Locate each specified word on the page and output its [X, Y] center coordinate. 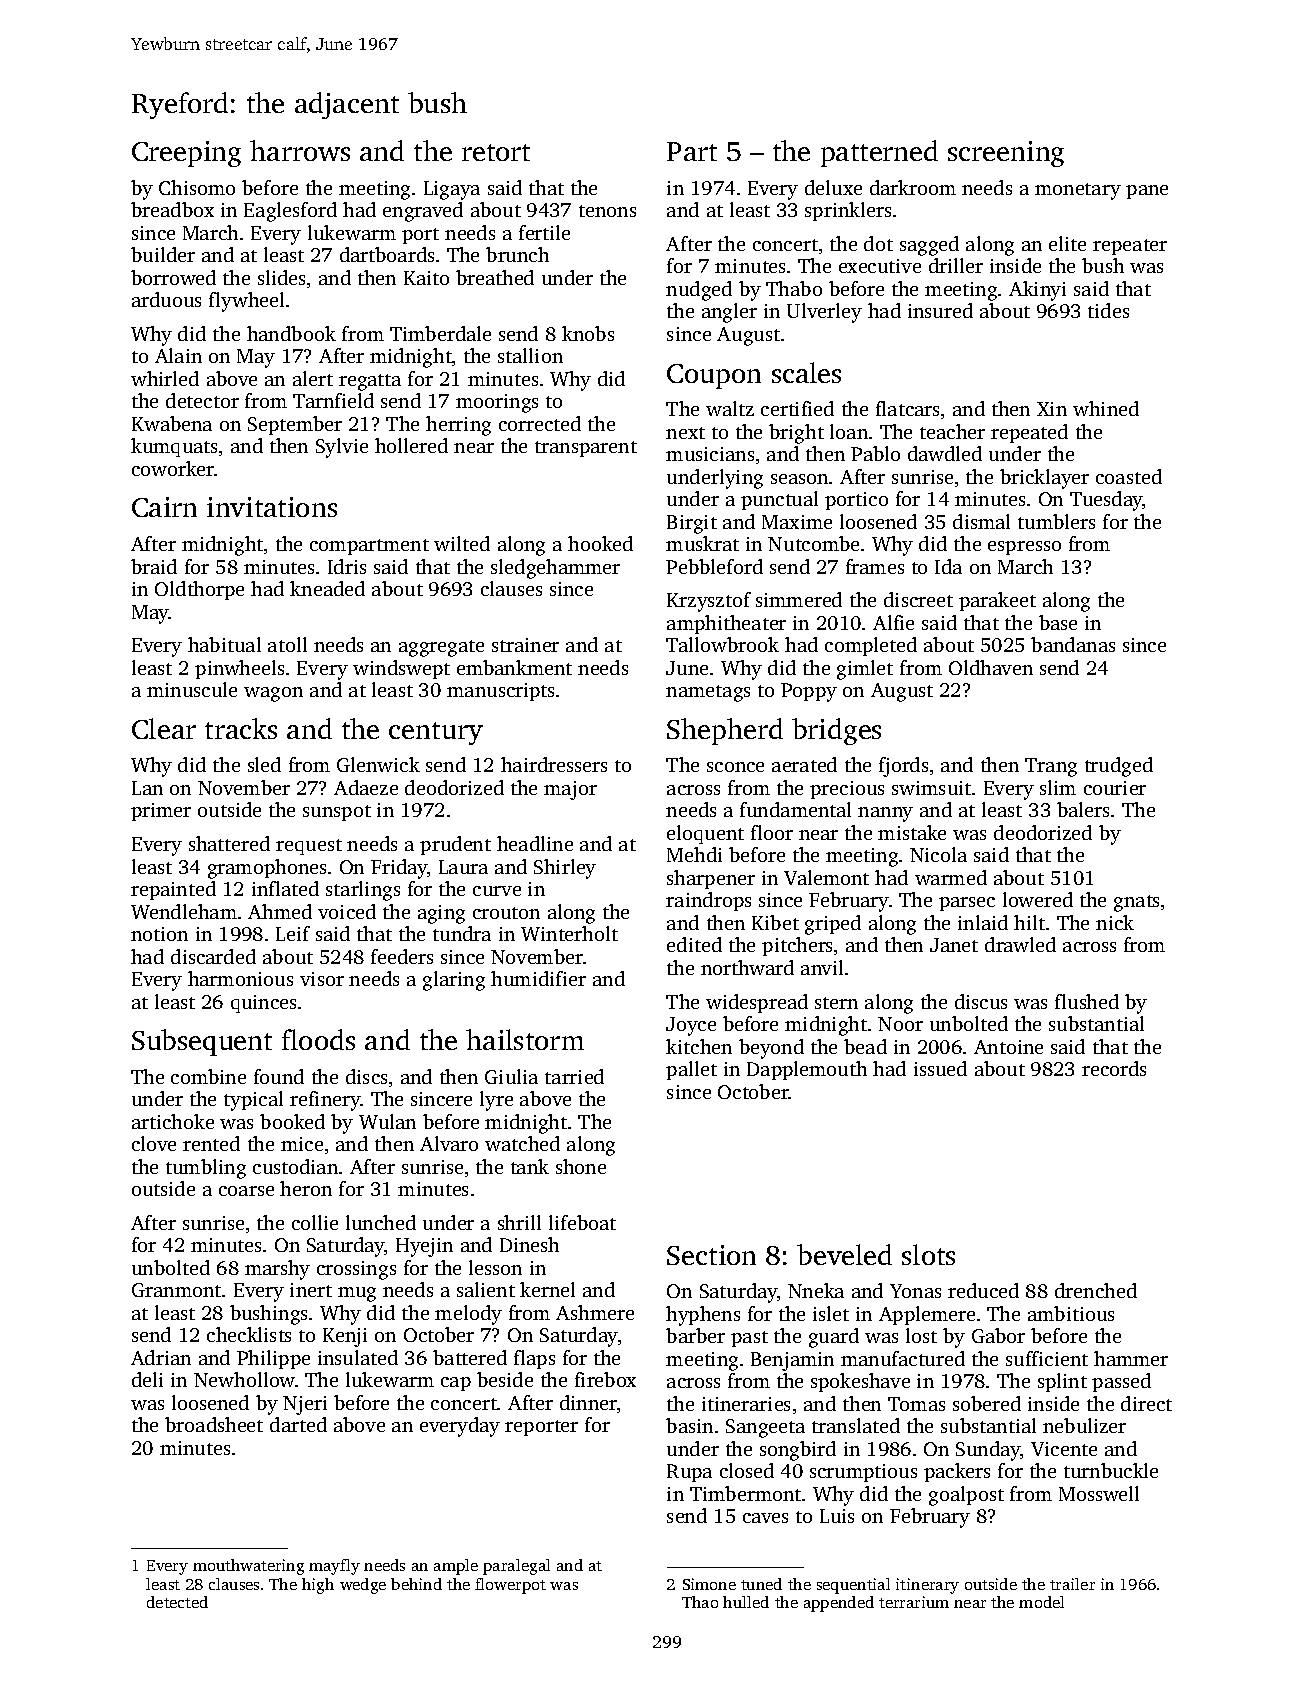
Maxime [797, 522]
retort [496, 152]
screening [1006, 154]
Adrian [161, 1357]
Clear [164, 728]
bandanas [1073, 644]
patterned [879, 153]
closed [747, 1470]
